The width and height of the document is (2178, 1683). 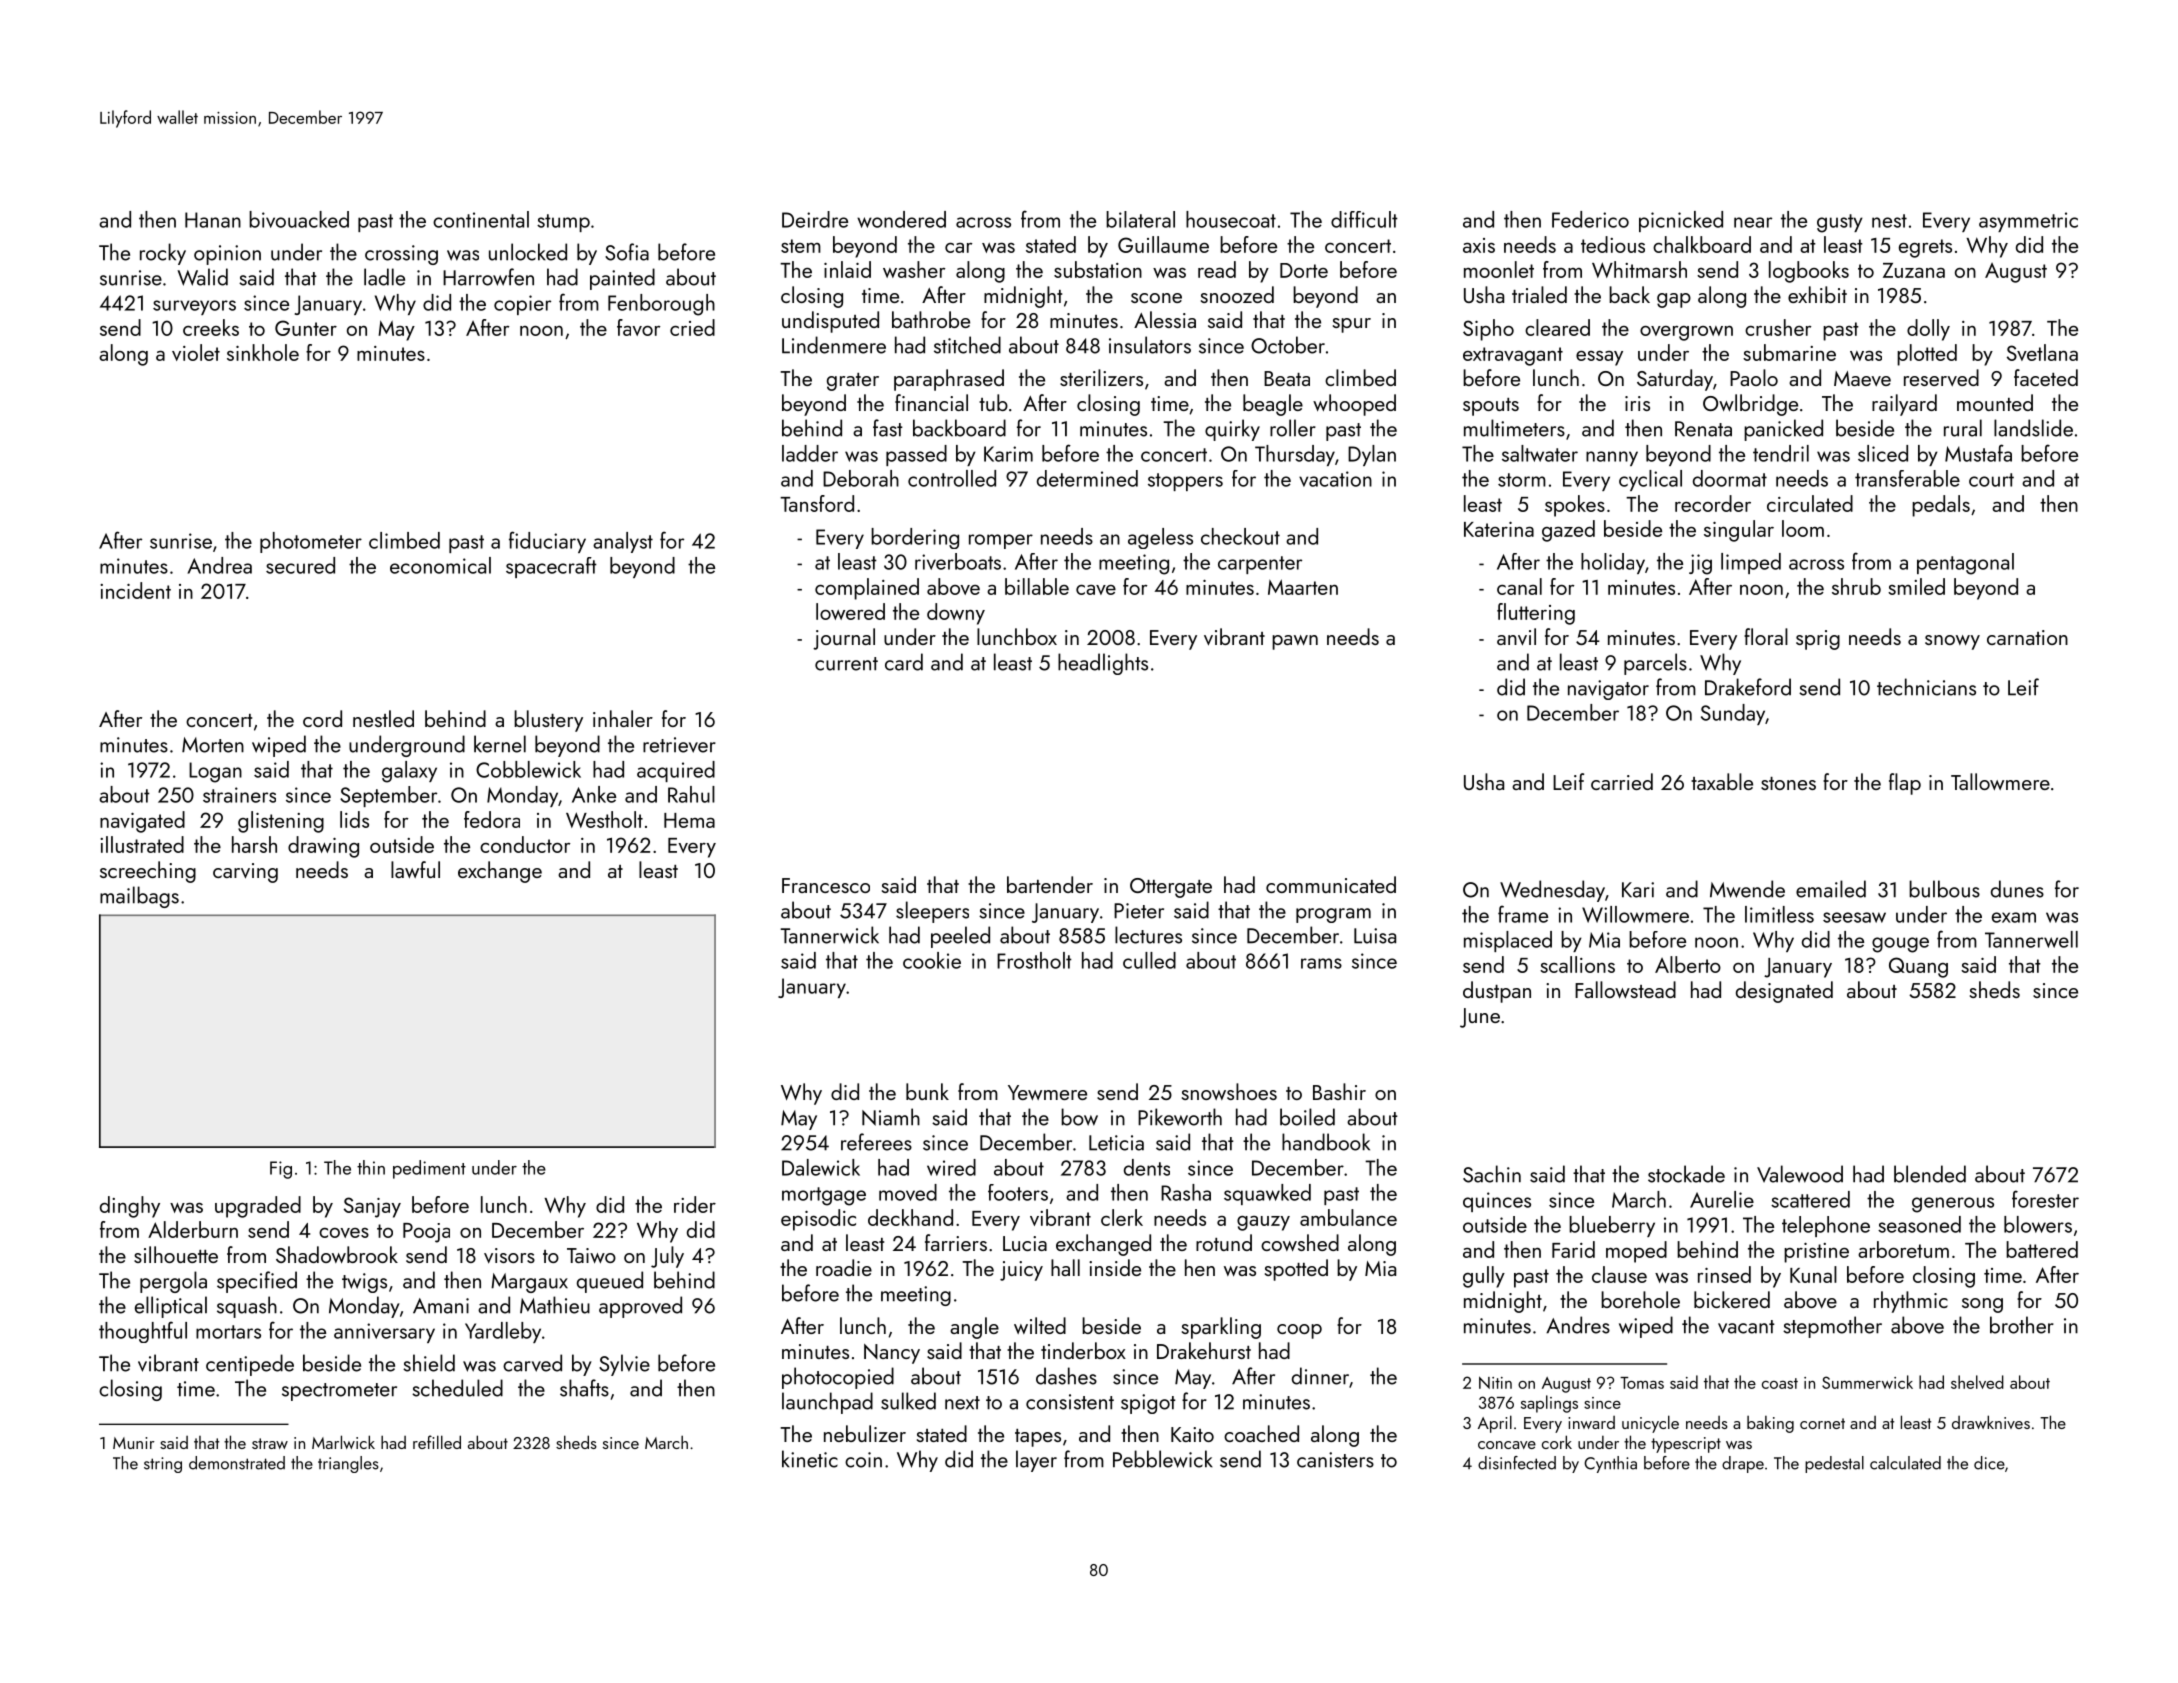 What do you see at coordinates (135, 590) in the document?
I see `incident` at bounding box center [135, 590].
